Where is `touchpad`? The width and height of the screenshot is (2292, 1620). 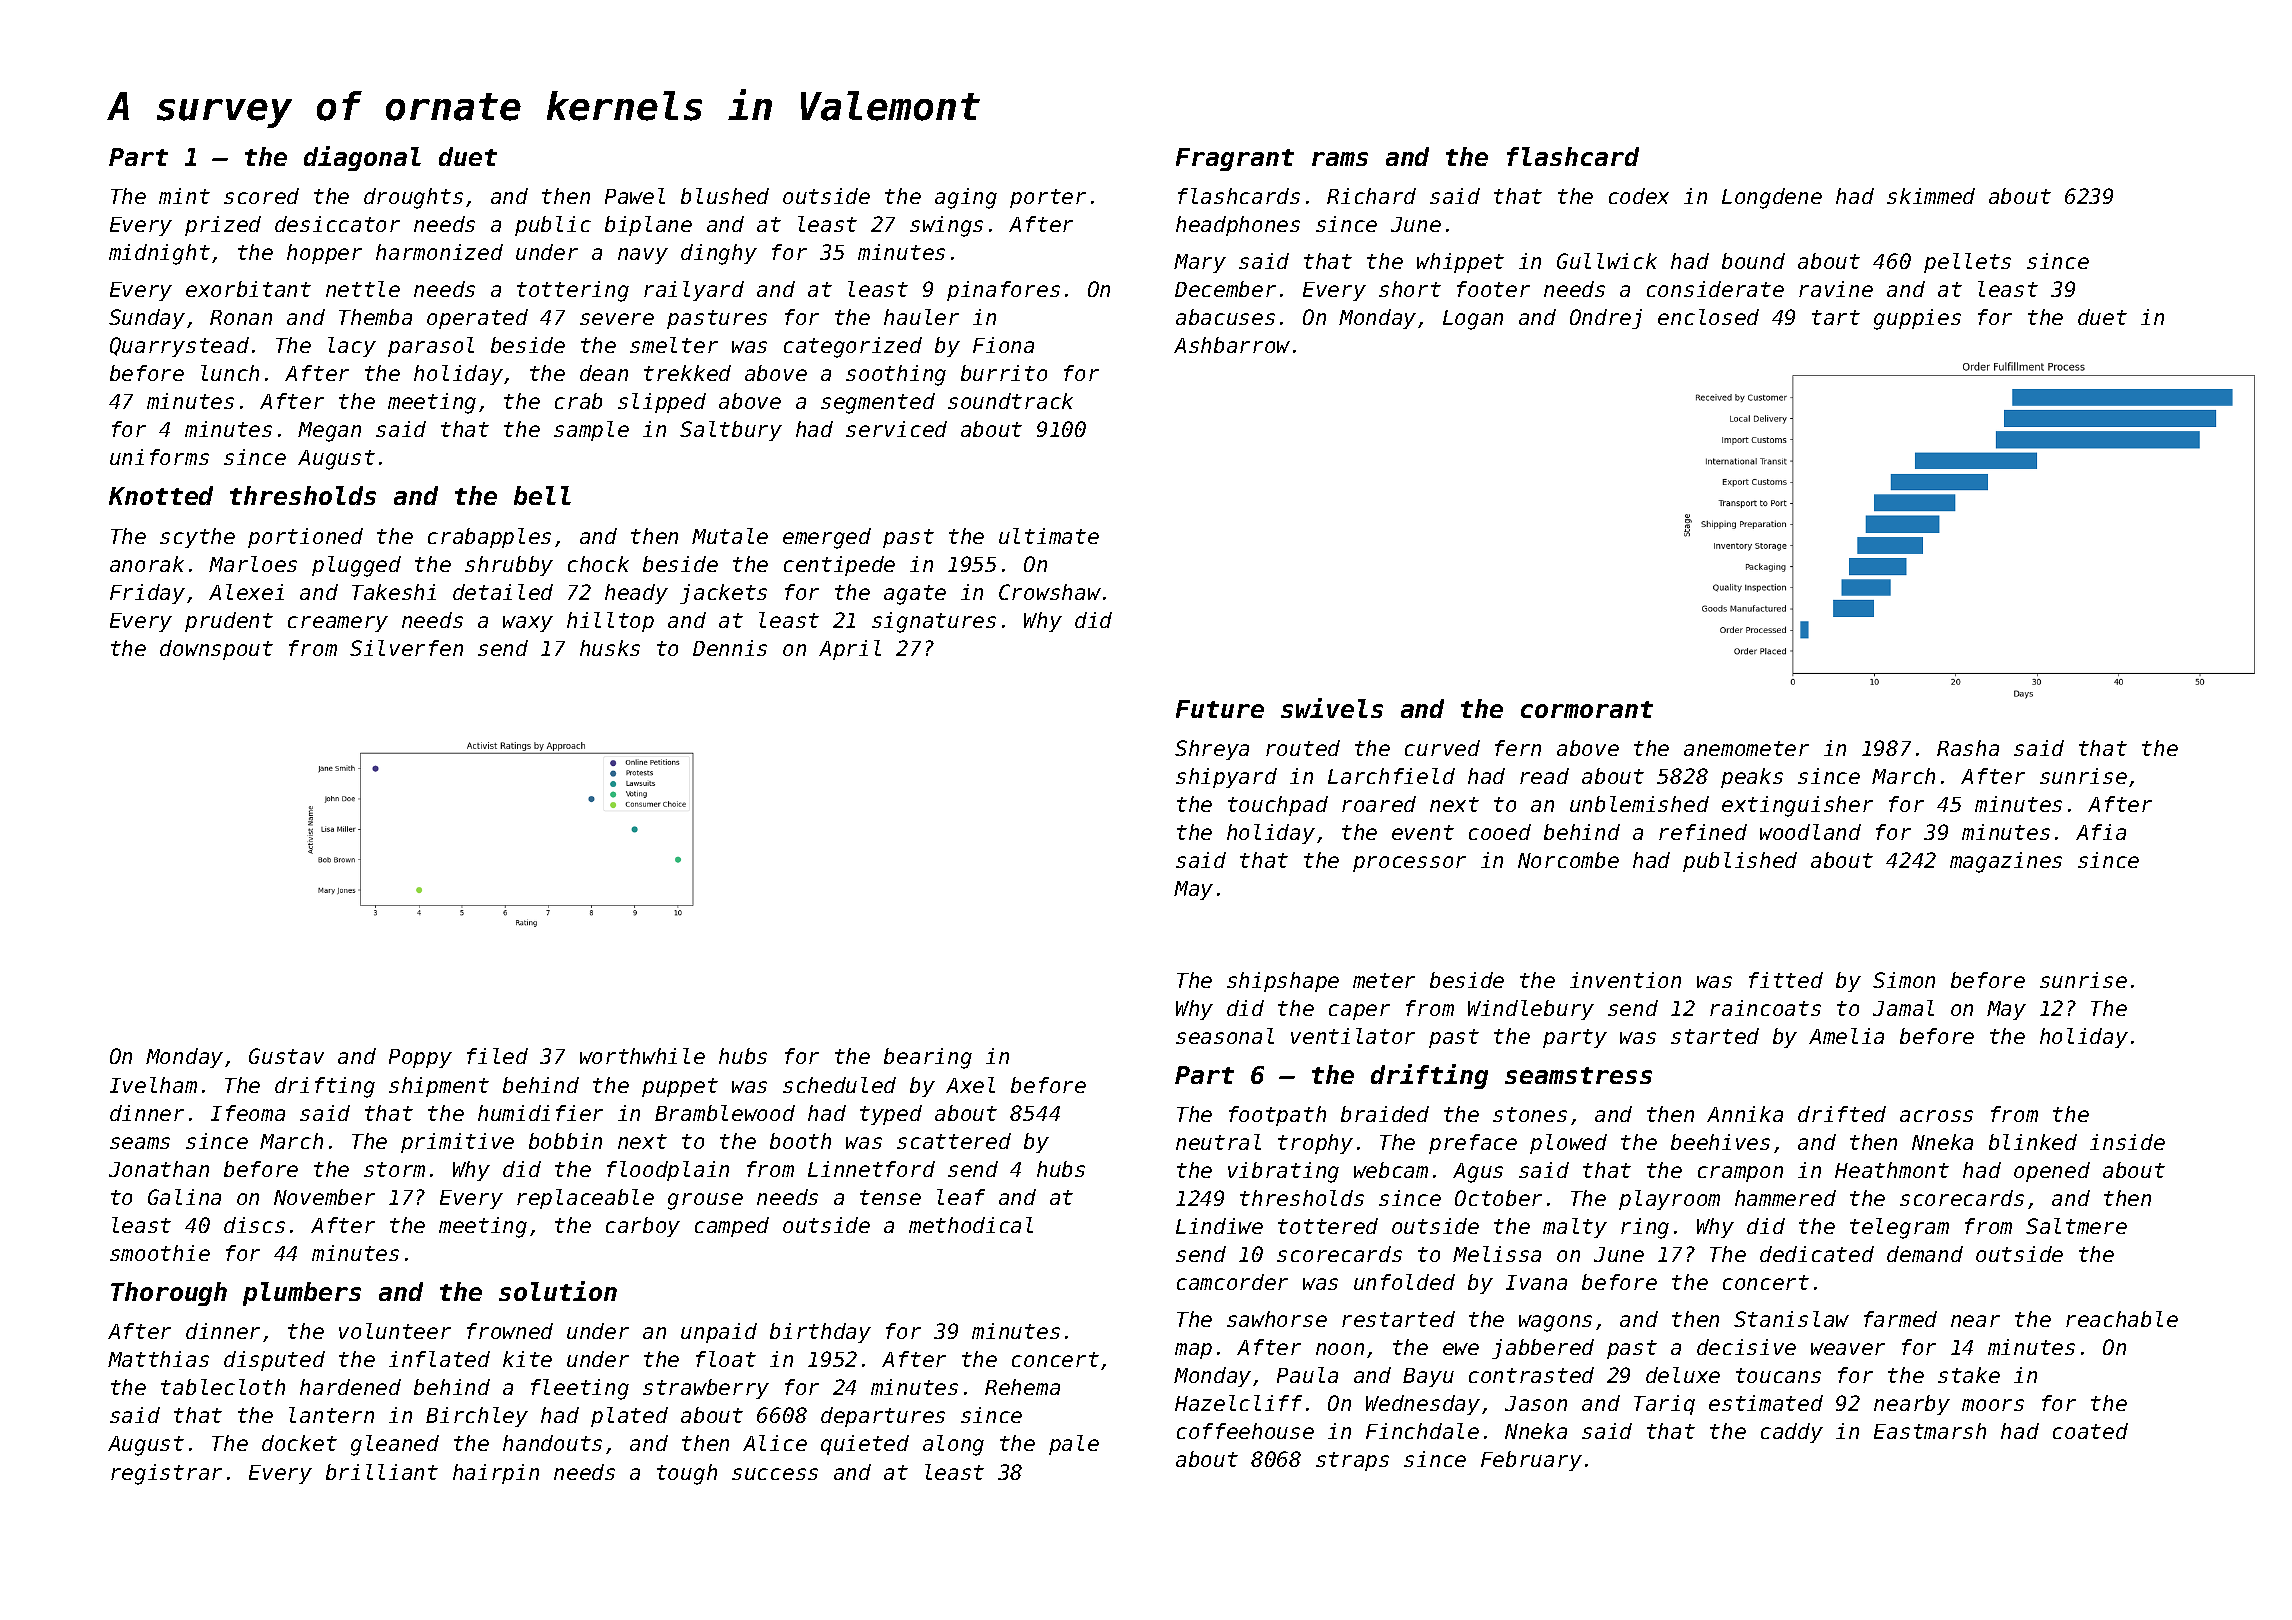
touchpad is located at coordinates (1278, 806).
